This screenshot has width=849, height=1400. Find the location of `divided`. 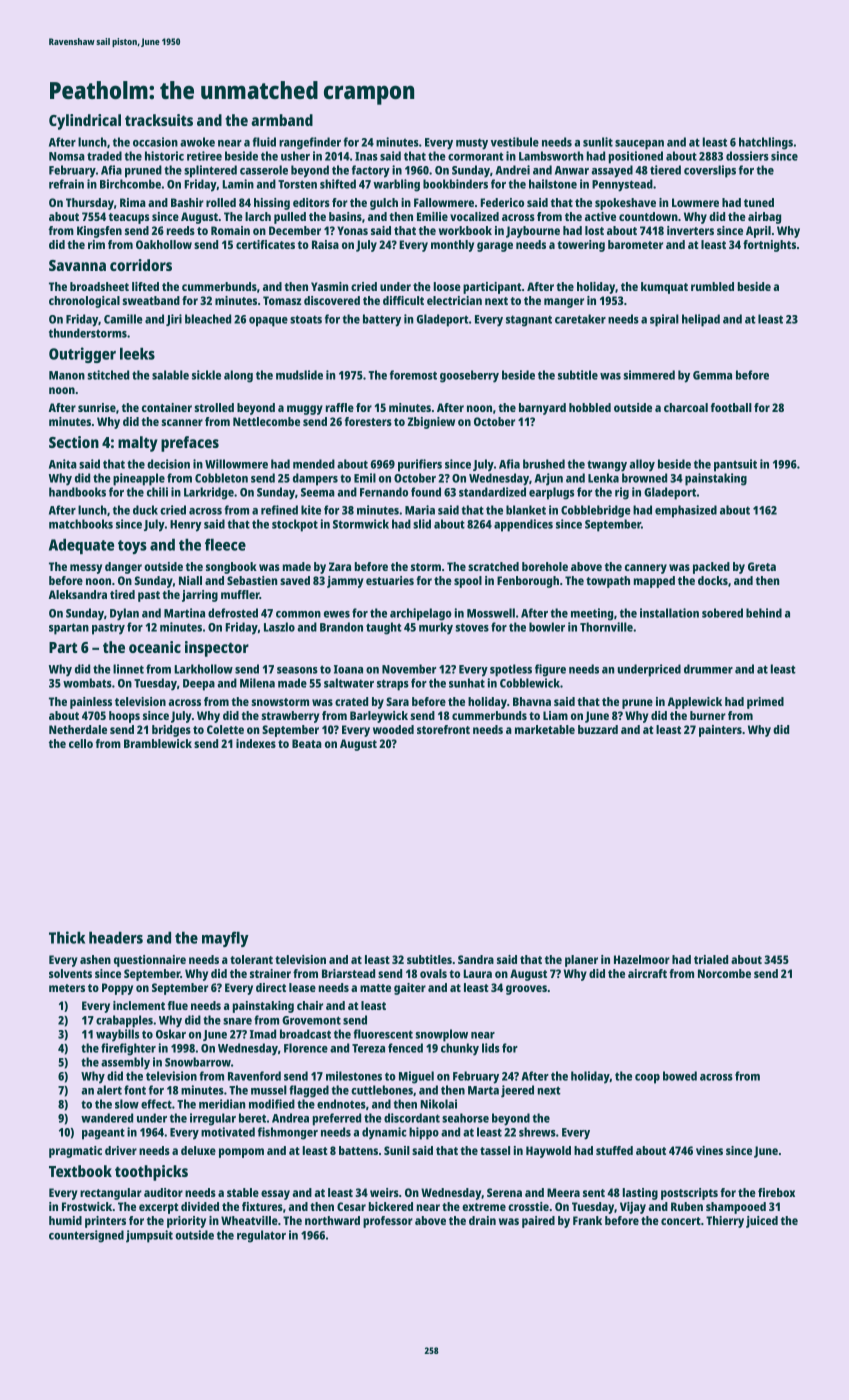

divided is located at coordinates (200, 1206).
